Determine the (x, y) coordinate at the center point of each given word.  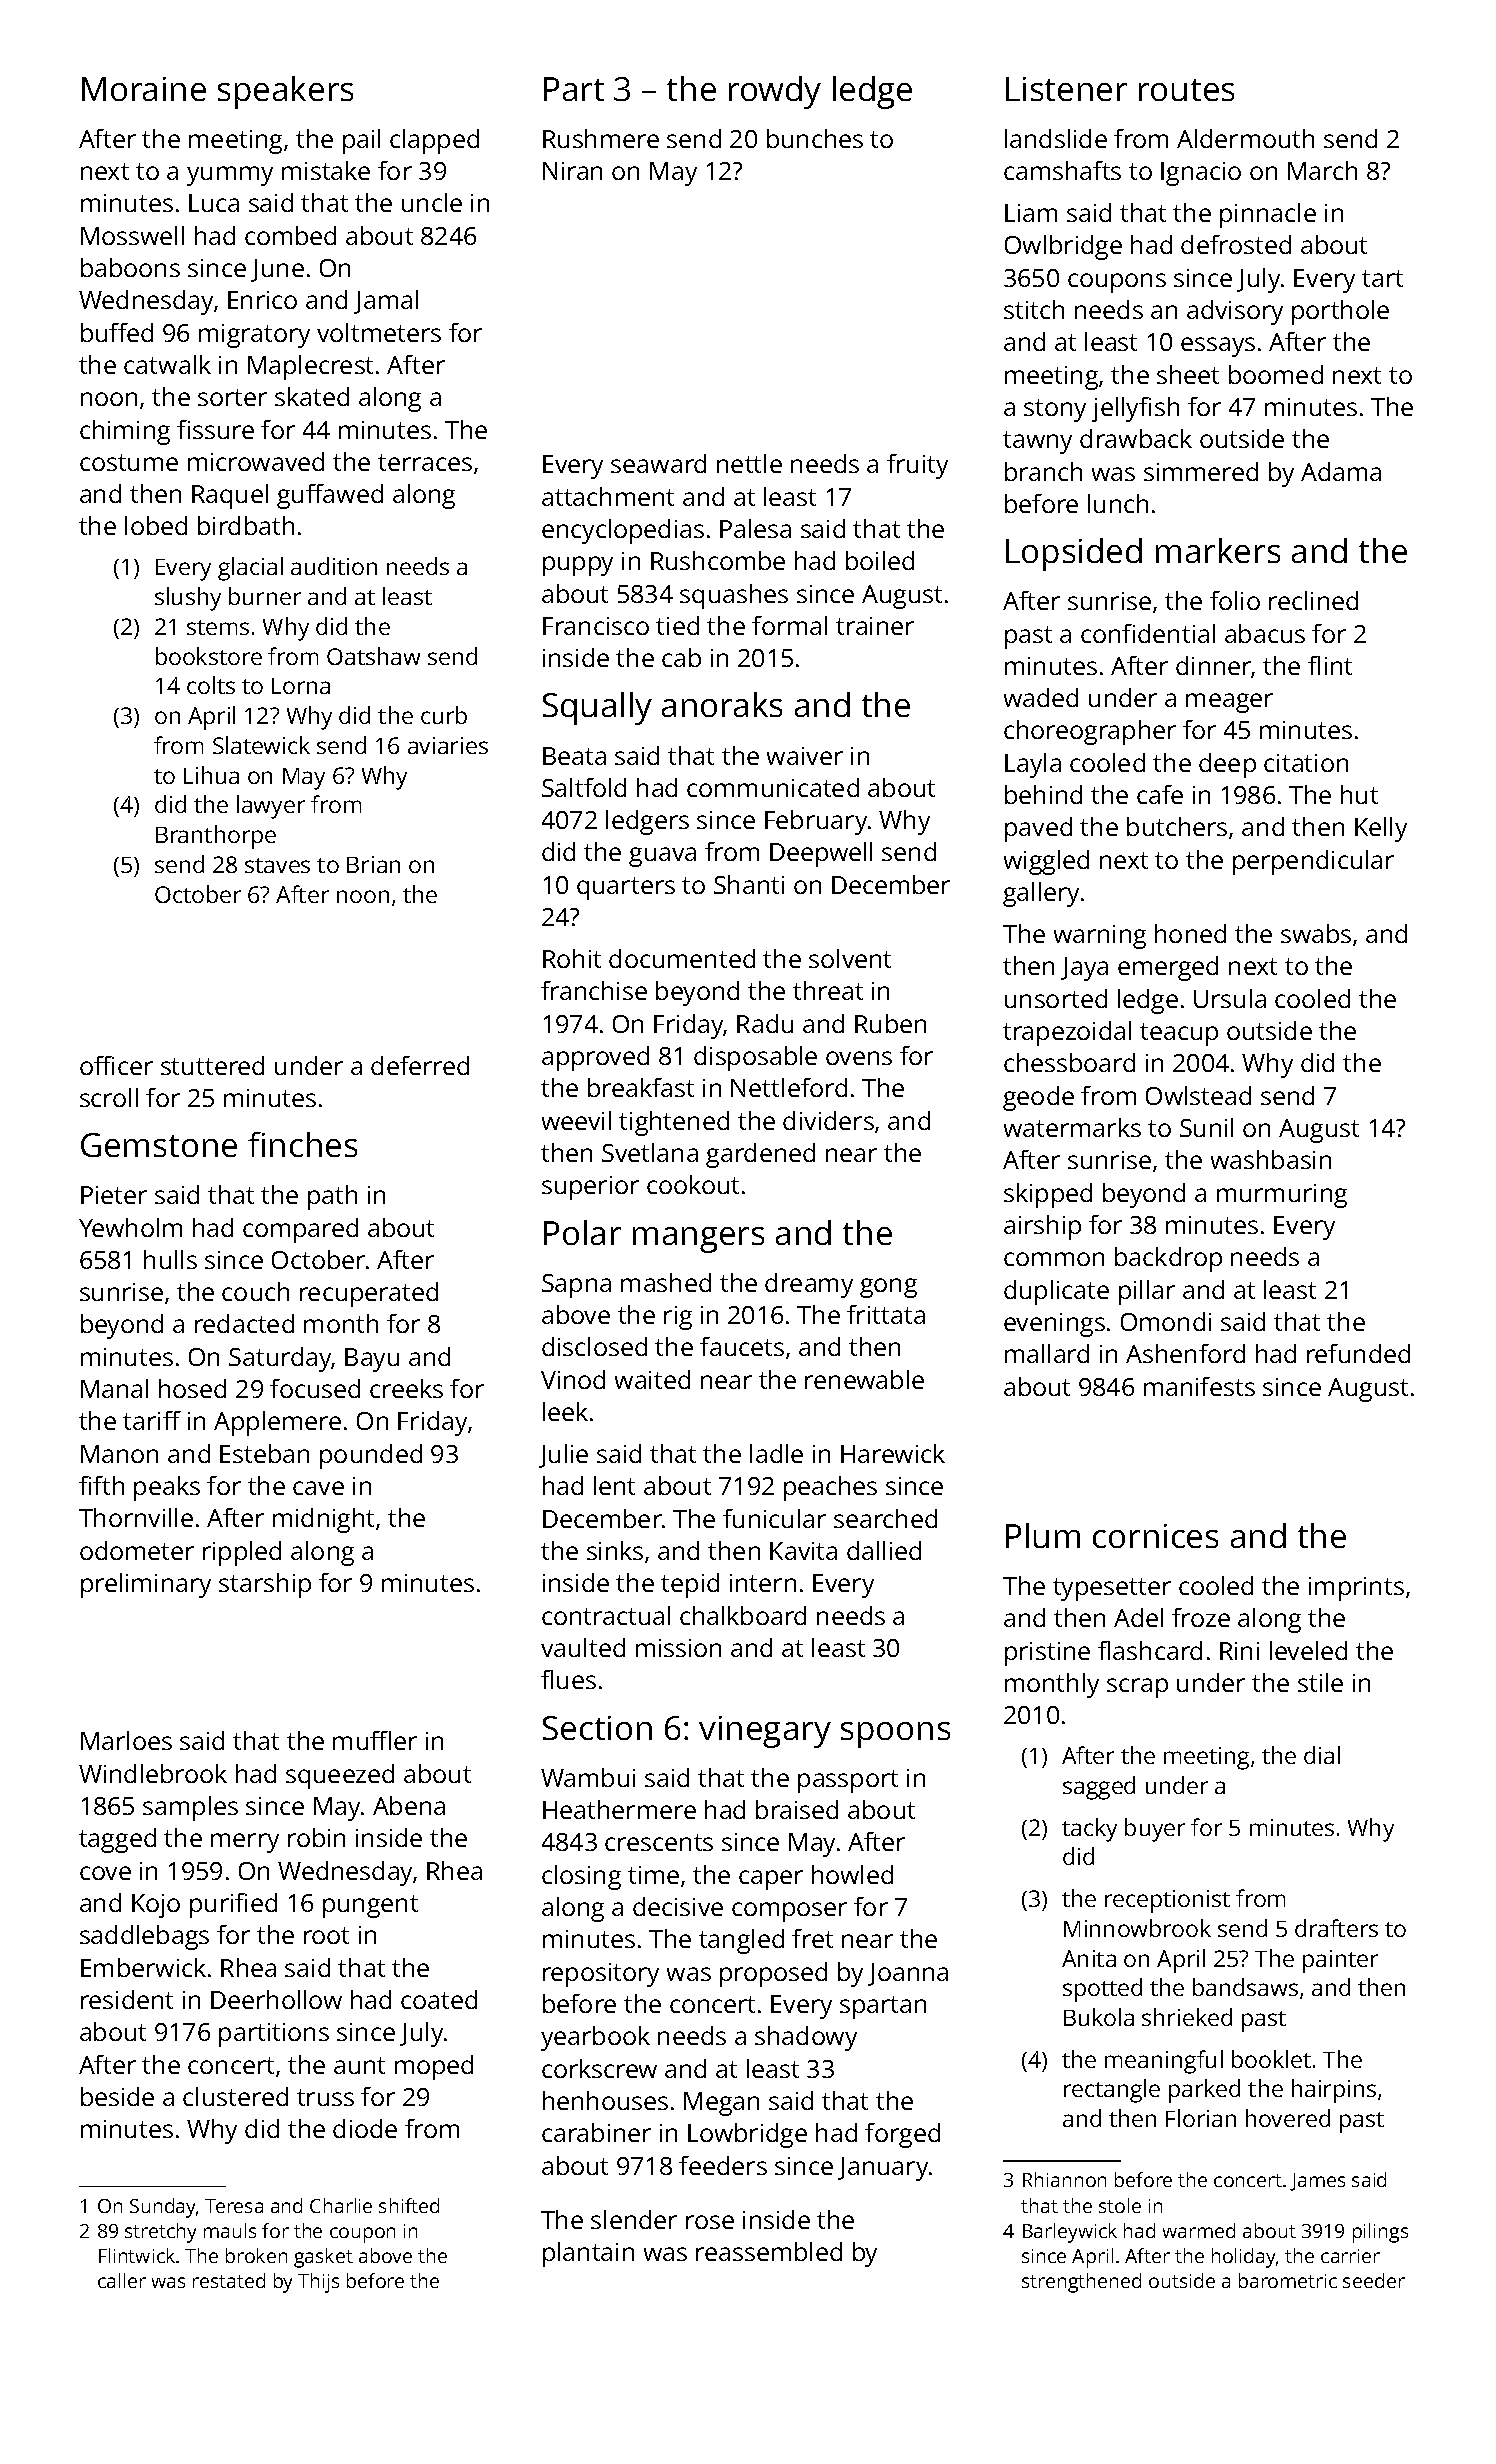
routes (1186, 90)
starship (265, 1585)
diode (365, 2128)
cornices (1155, 1536)
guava (662, 857)
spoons (895, 1735)
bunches (815, 138)
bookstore (209, 656)
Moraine (144, 89)
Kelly (1381, 829)
